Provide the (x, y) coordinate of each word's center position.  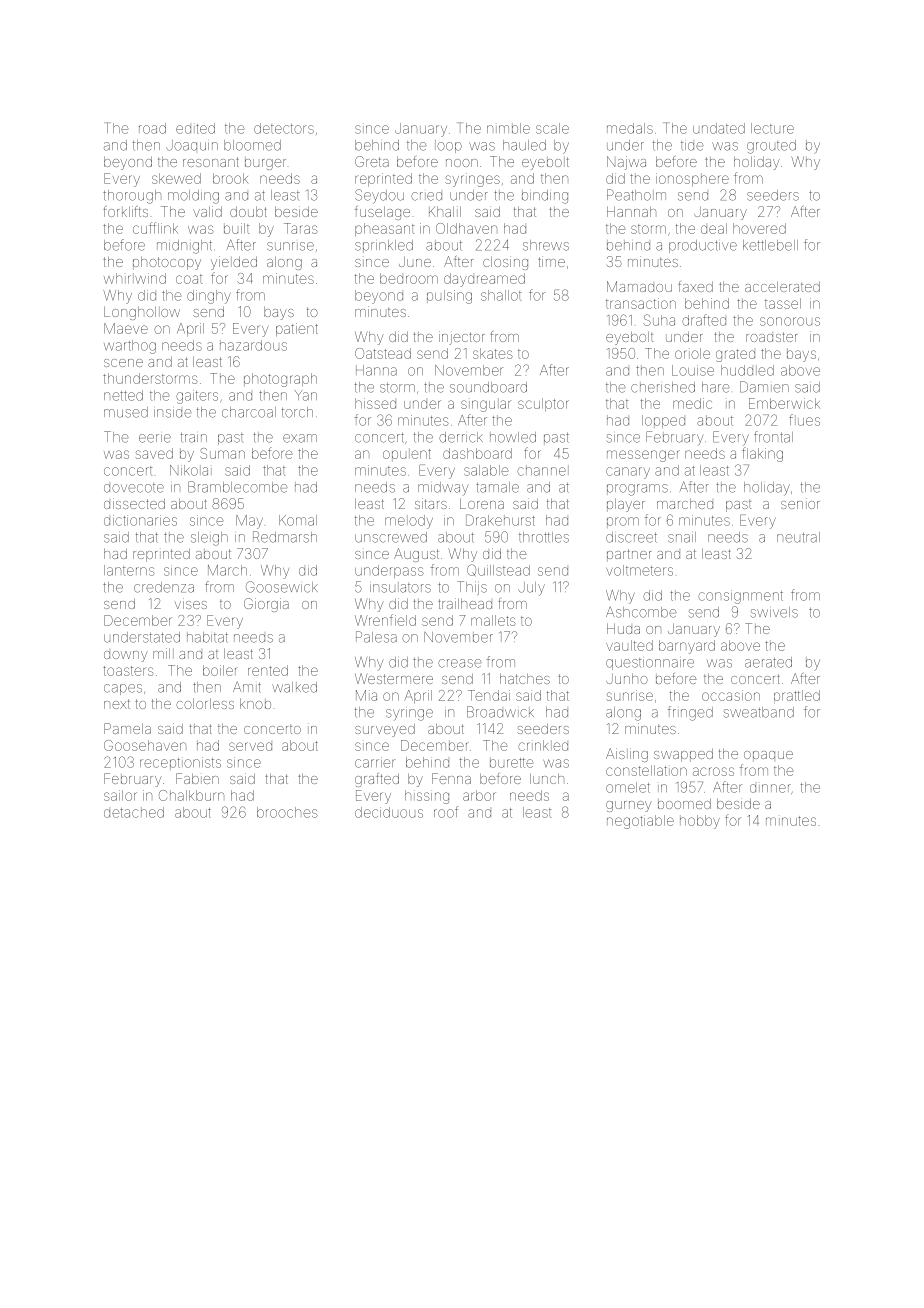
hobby (700, 822)
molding (193, 197)
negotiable (640, 822)
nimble (508, 128)
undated (719, 128)
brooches (287, 812)
